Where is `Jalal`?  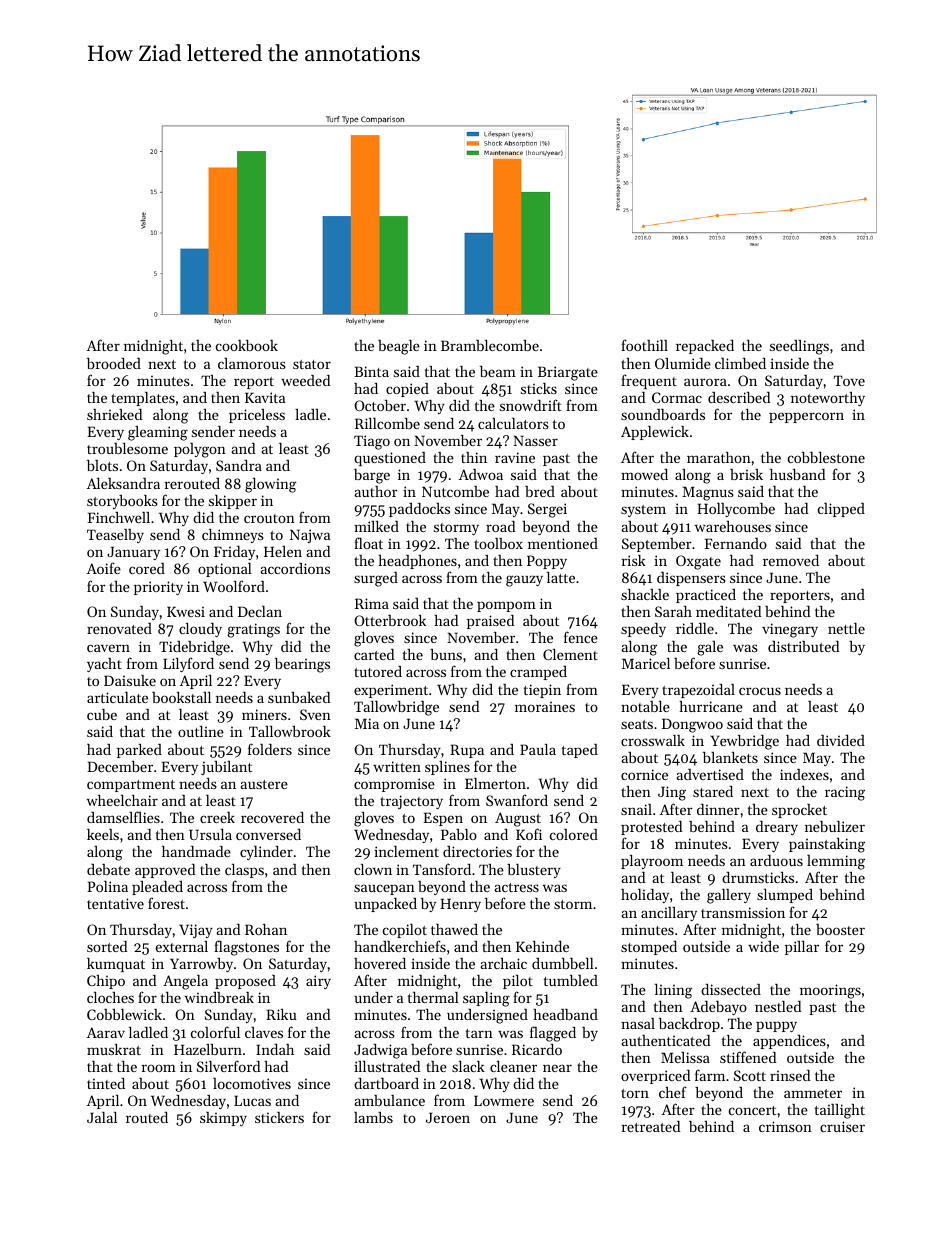
Jalal is located at coordinates (102, 1117).
